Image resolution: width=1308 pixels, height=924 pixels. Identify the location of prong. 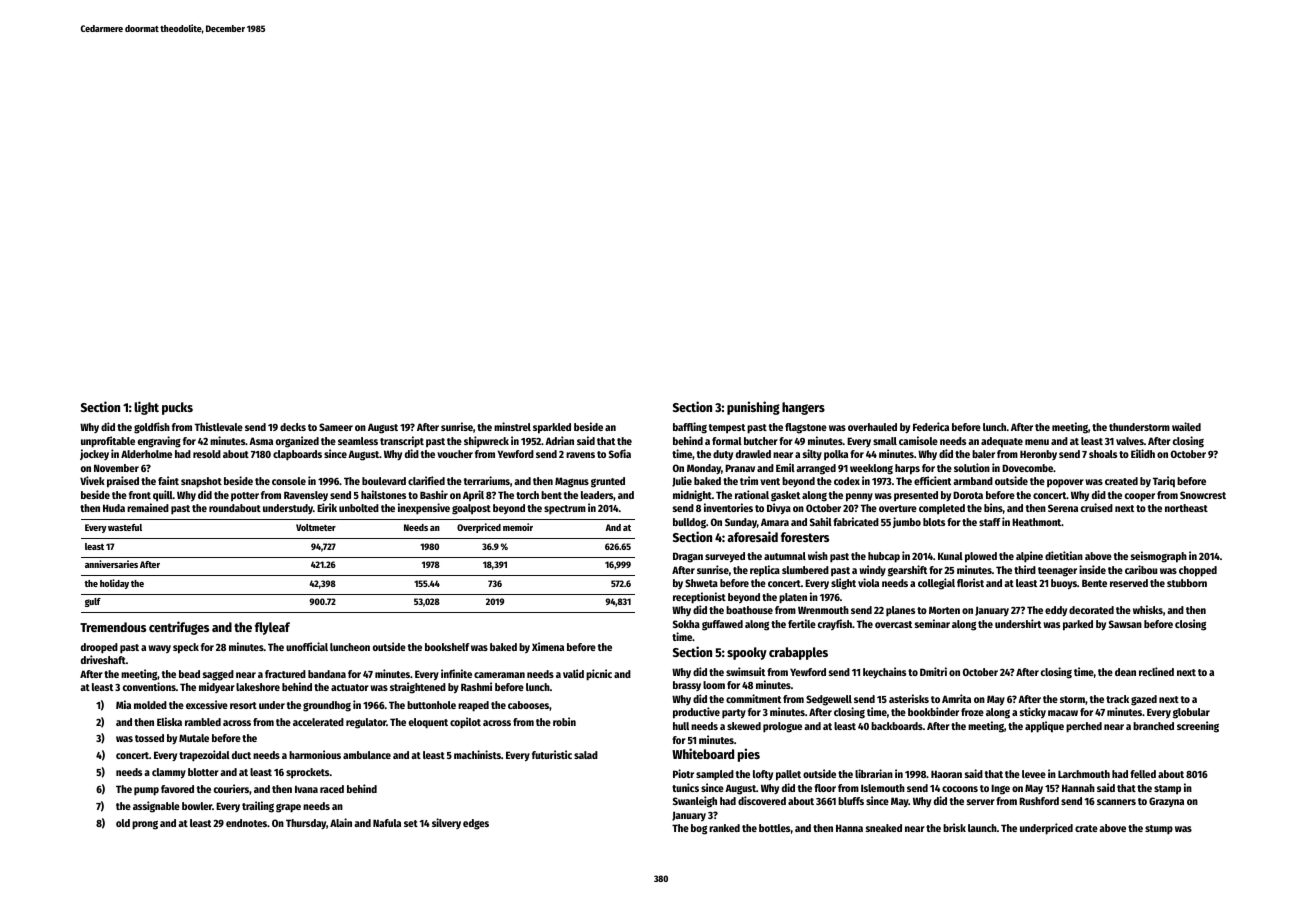
(145, 825).
